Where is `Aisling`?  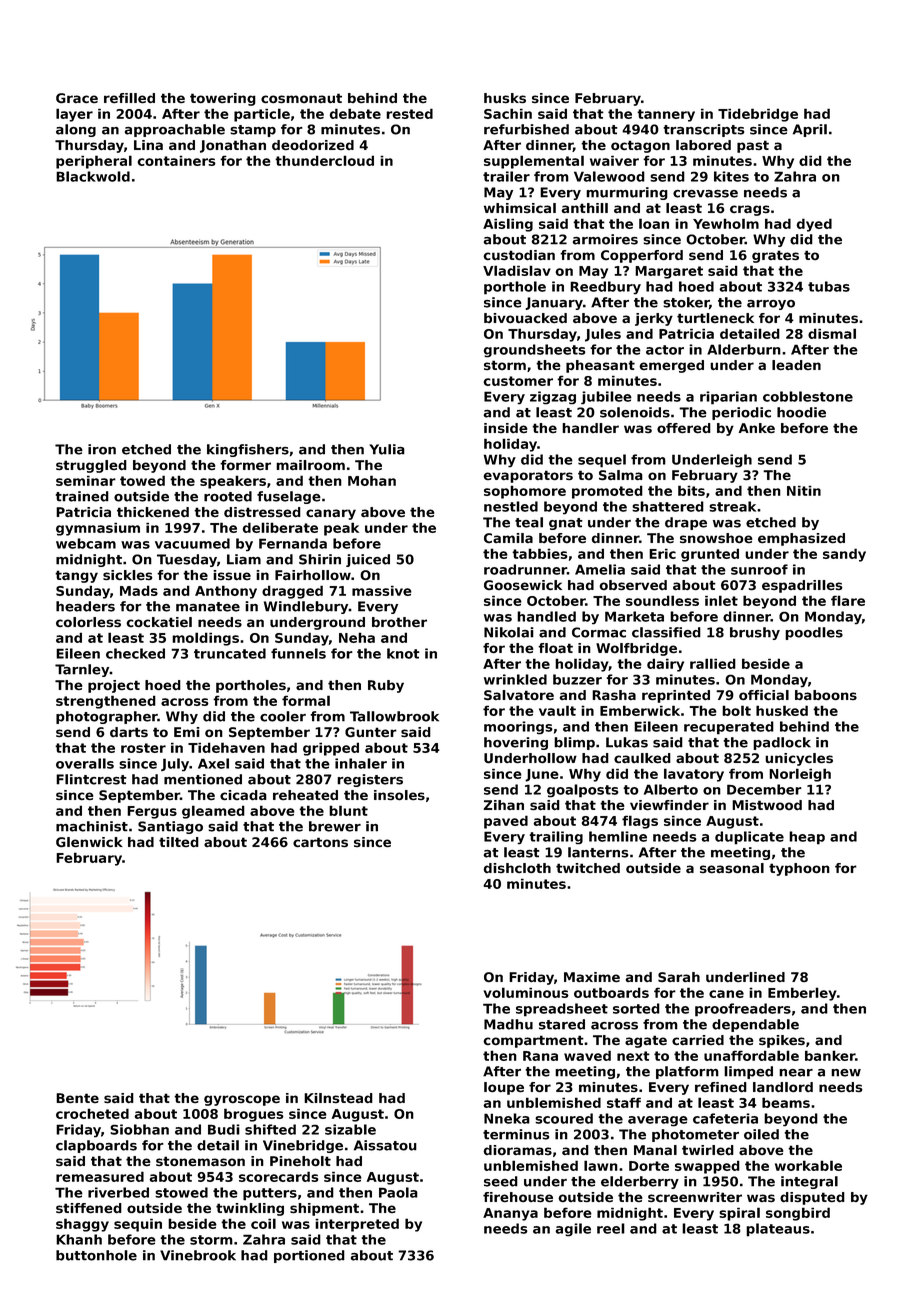
Aisling is located at coordinates (508, 225).
